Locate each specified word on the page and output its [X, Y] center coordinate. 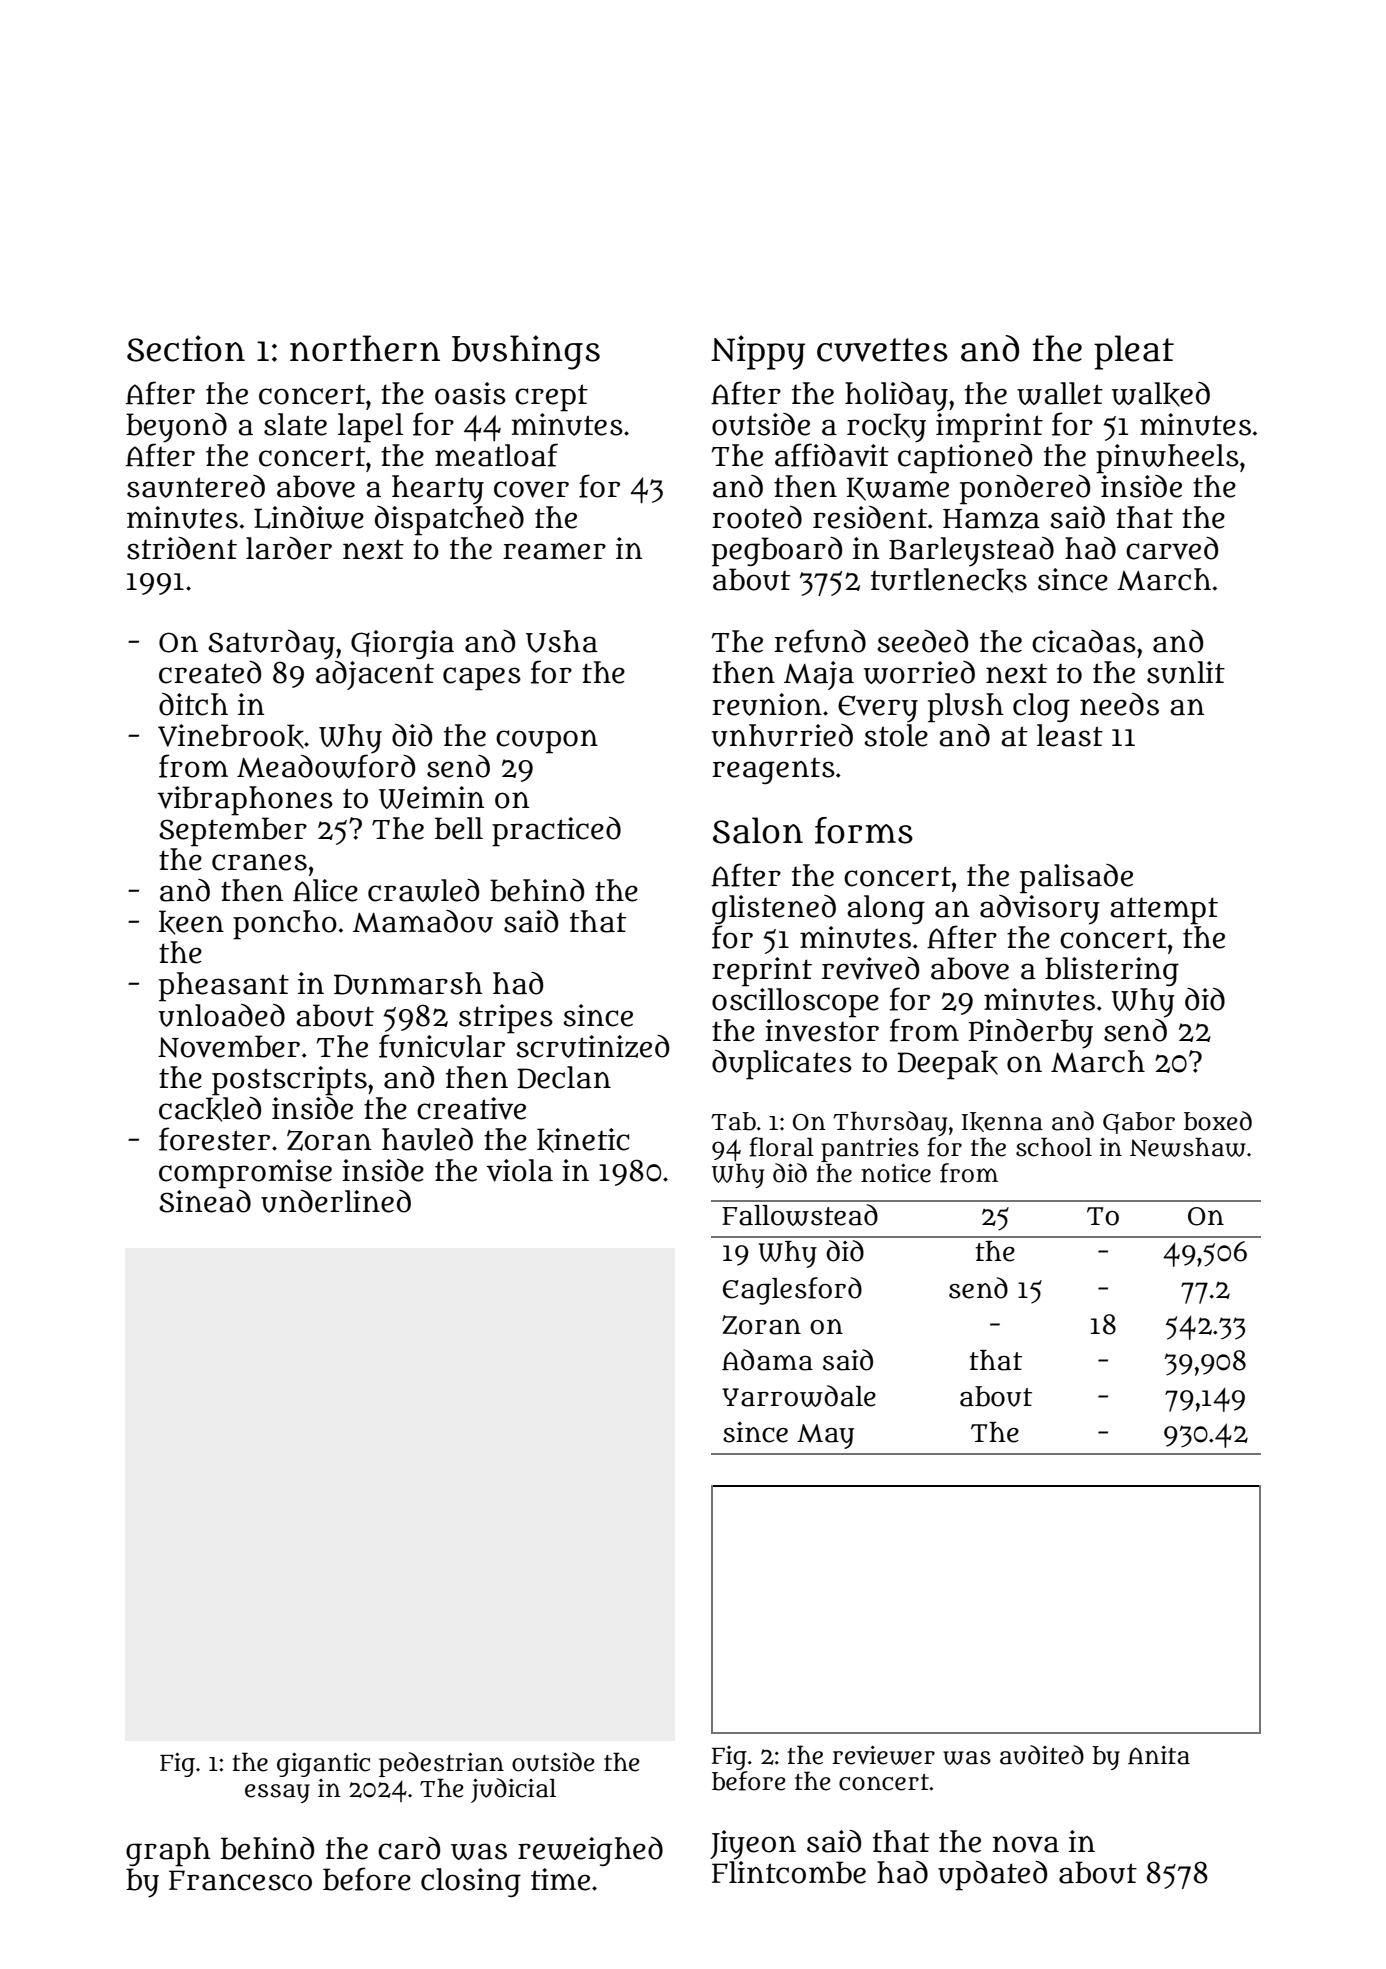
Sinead [205, 1201]
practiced [556, 832]
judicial [513, 1790]
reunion [767, 704]
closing [471, 1882]
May [825, 1436]
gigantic [323, 1765]
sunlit [1186, 672]
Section [186, 348]
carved [1172, 548]
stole [896, 735]
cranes [259, 862]
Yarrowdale [799, 1396]
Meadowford [326, 766]
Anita [1159, 1755]
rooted [757, 517]
